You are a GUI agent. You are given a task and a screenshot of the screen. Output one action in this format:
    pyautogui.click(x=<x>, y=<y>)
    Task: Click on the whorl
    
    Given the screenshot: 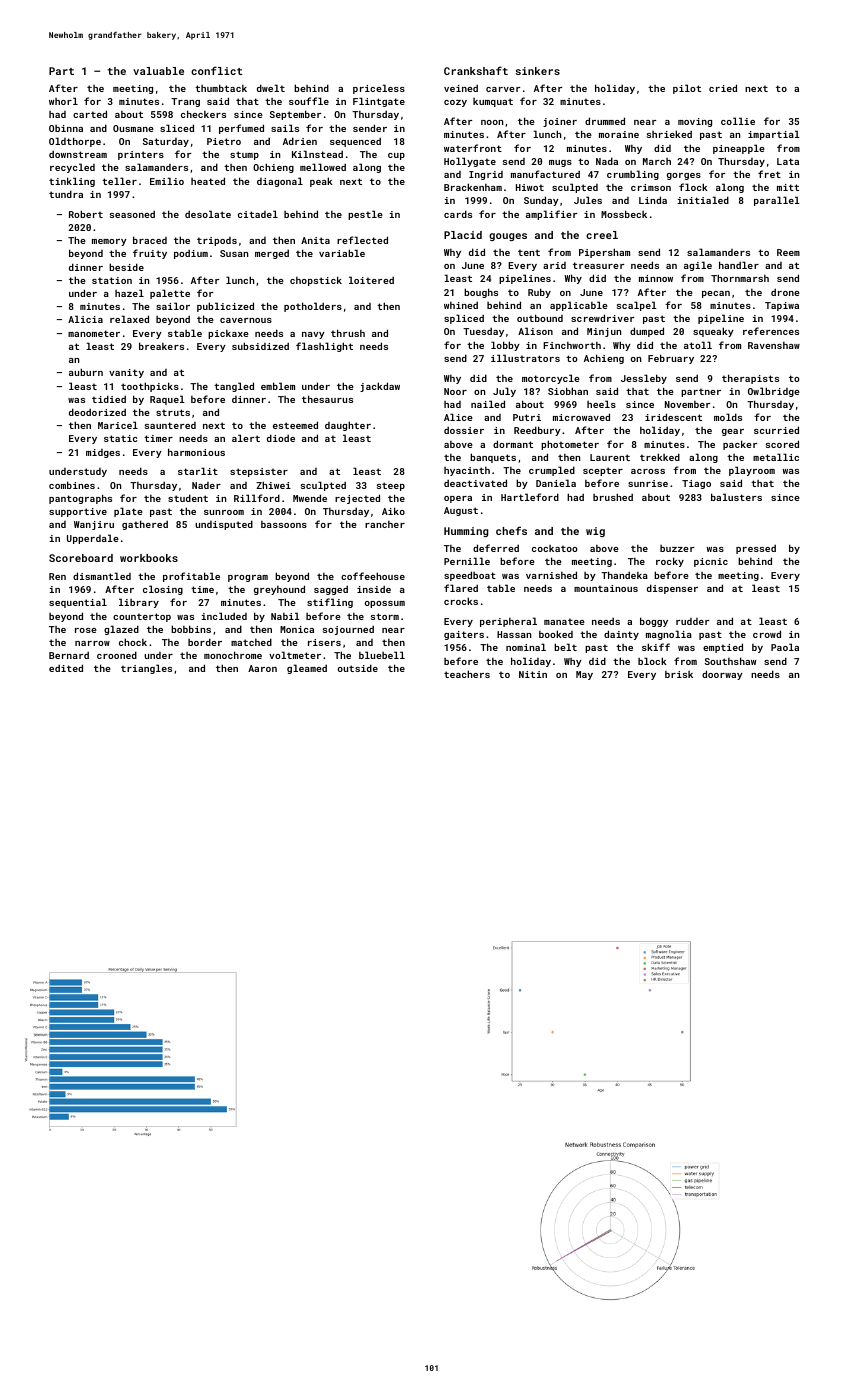 What is the action you would take?
    pyautogui.click(x=63, y=101)
